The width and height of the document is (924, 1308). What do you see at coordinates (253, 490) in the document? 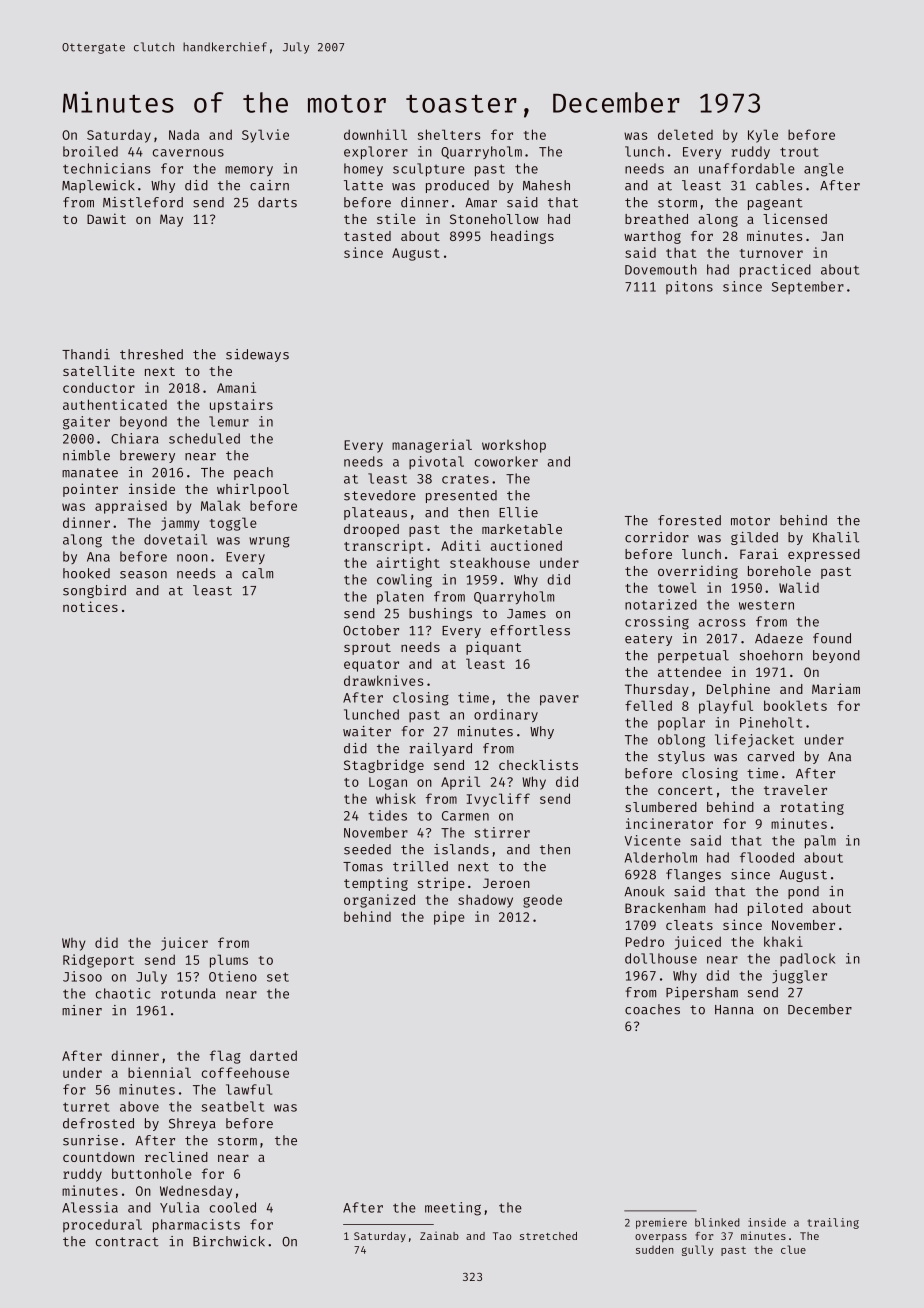
I see `whirlpool` at bounding box center [253, 490].
